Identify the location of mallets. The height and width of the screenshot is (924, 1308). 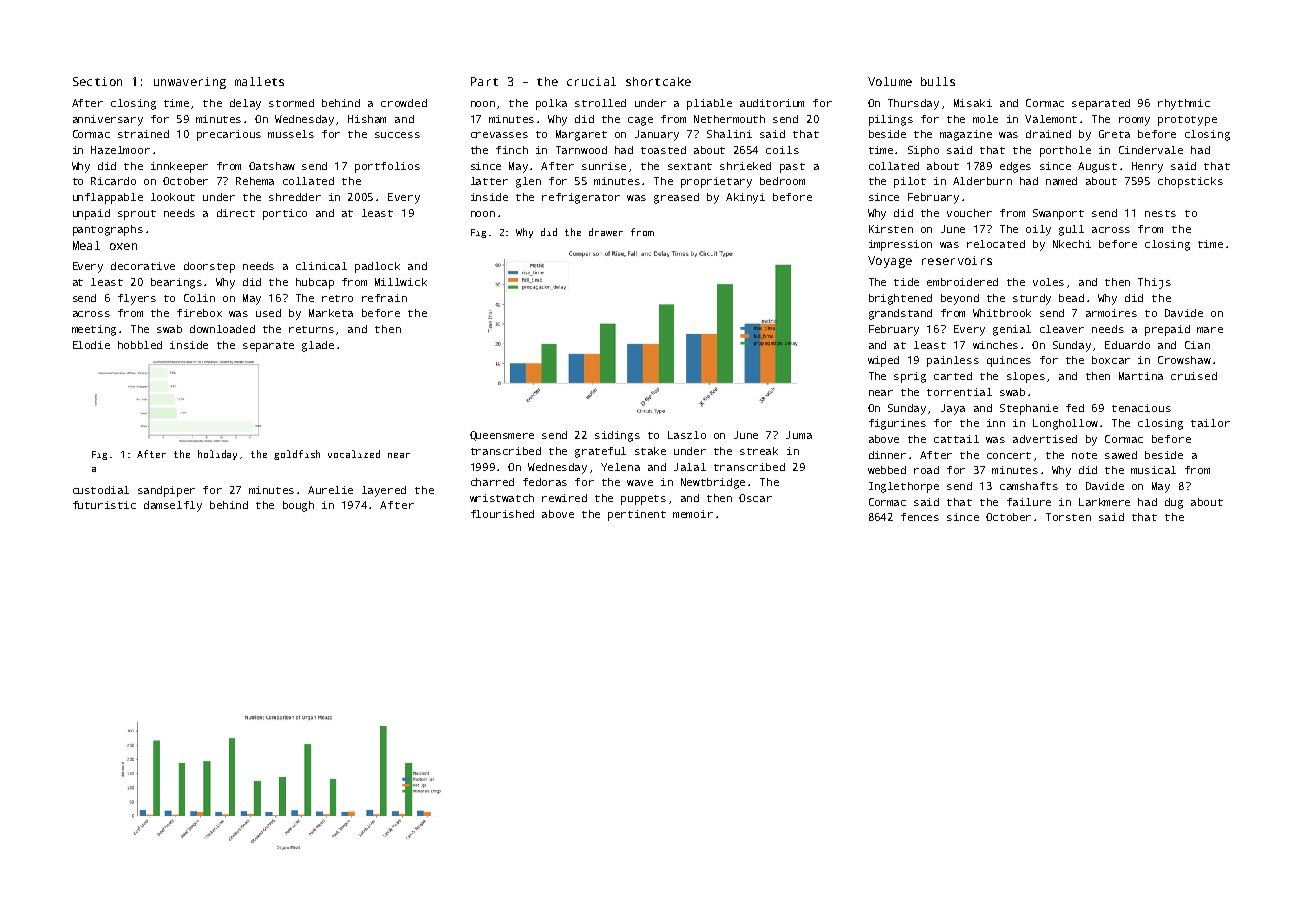
(259, 81).
